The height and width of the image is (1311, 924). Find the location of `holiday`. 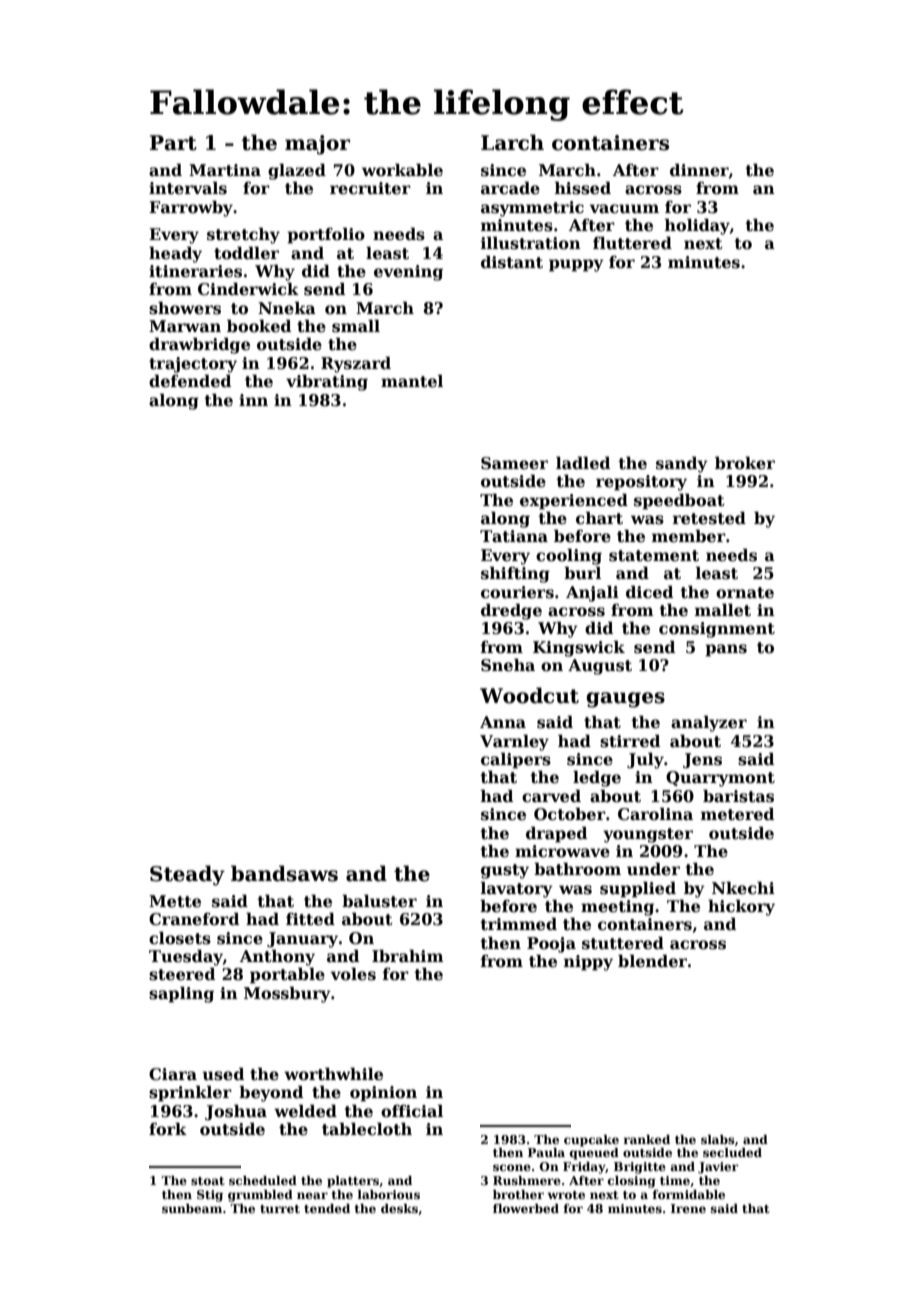

holiday is located at coordinates (697, 226).
